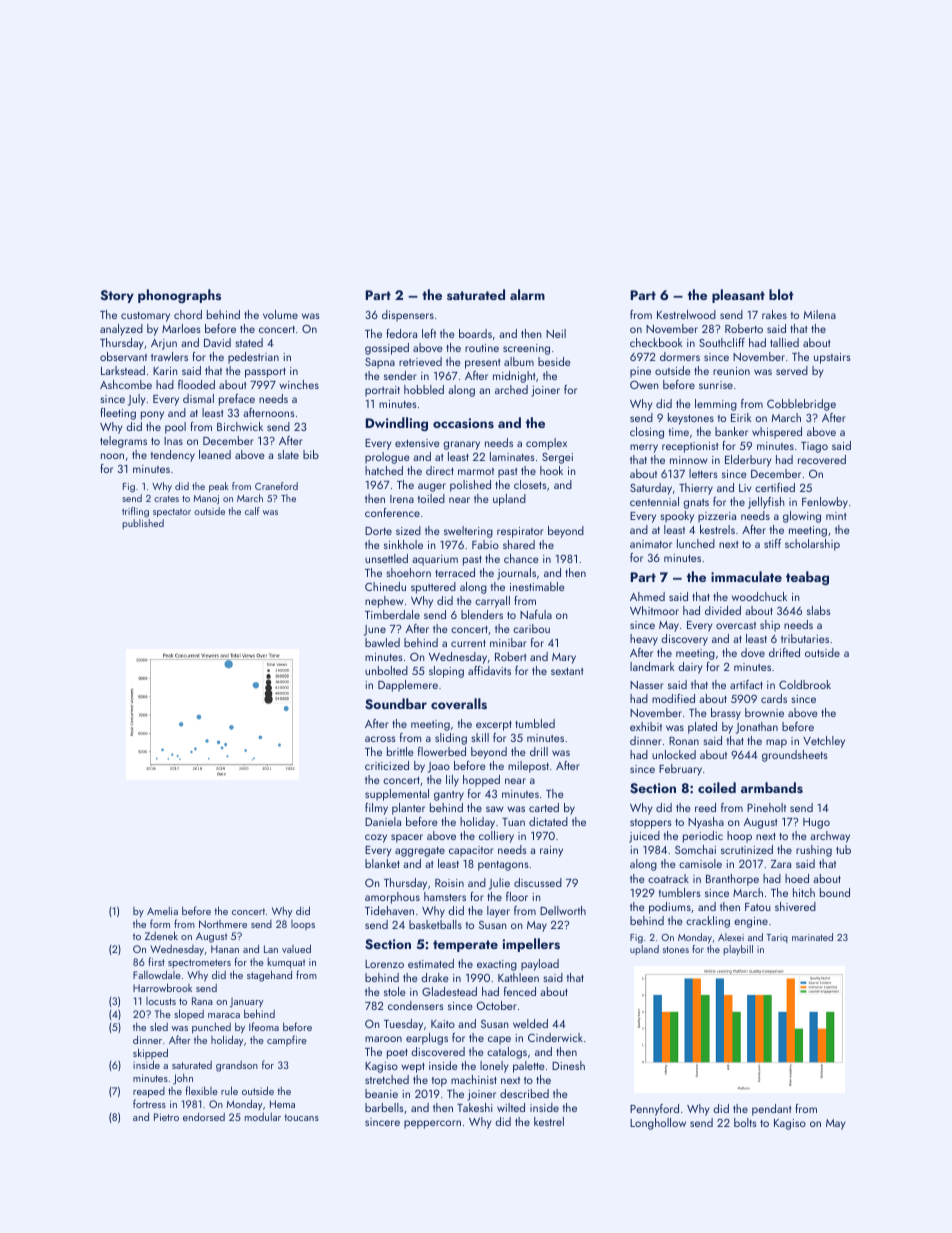 This page has width=952, height=1233. I want to click on Cinderwick, so click(555, 1037).
